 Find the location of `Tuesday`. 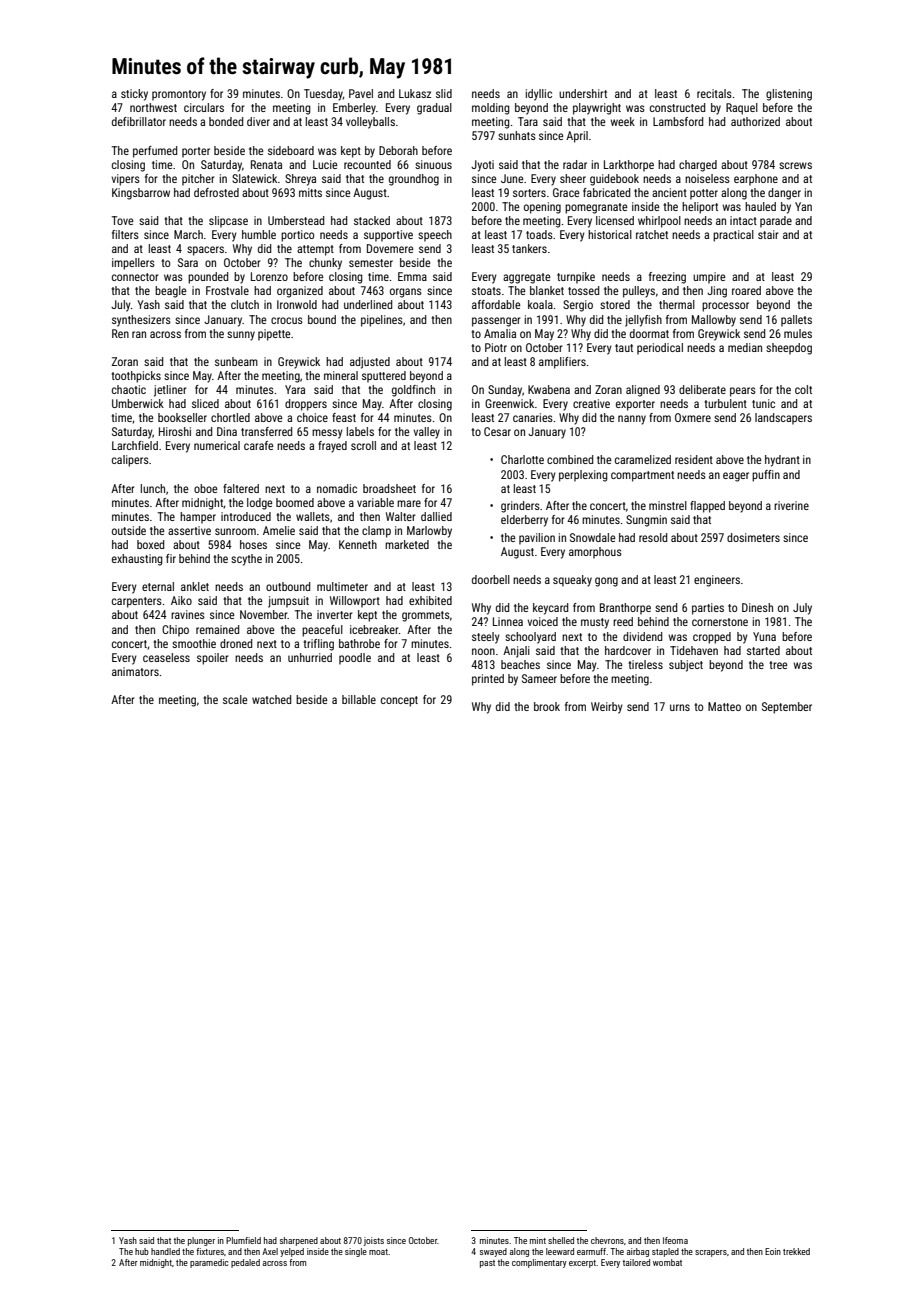

Tuesday is located at coordinates (323, 95).
